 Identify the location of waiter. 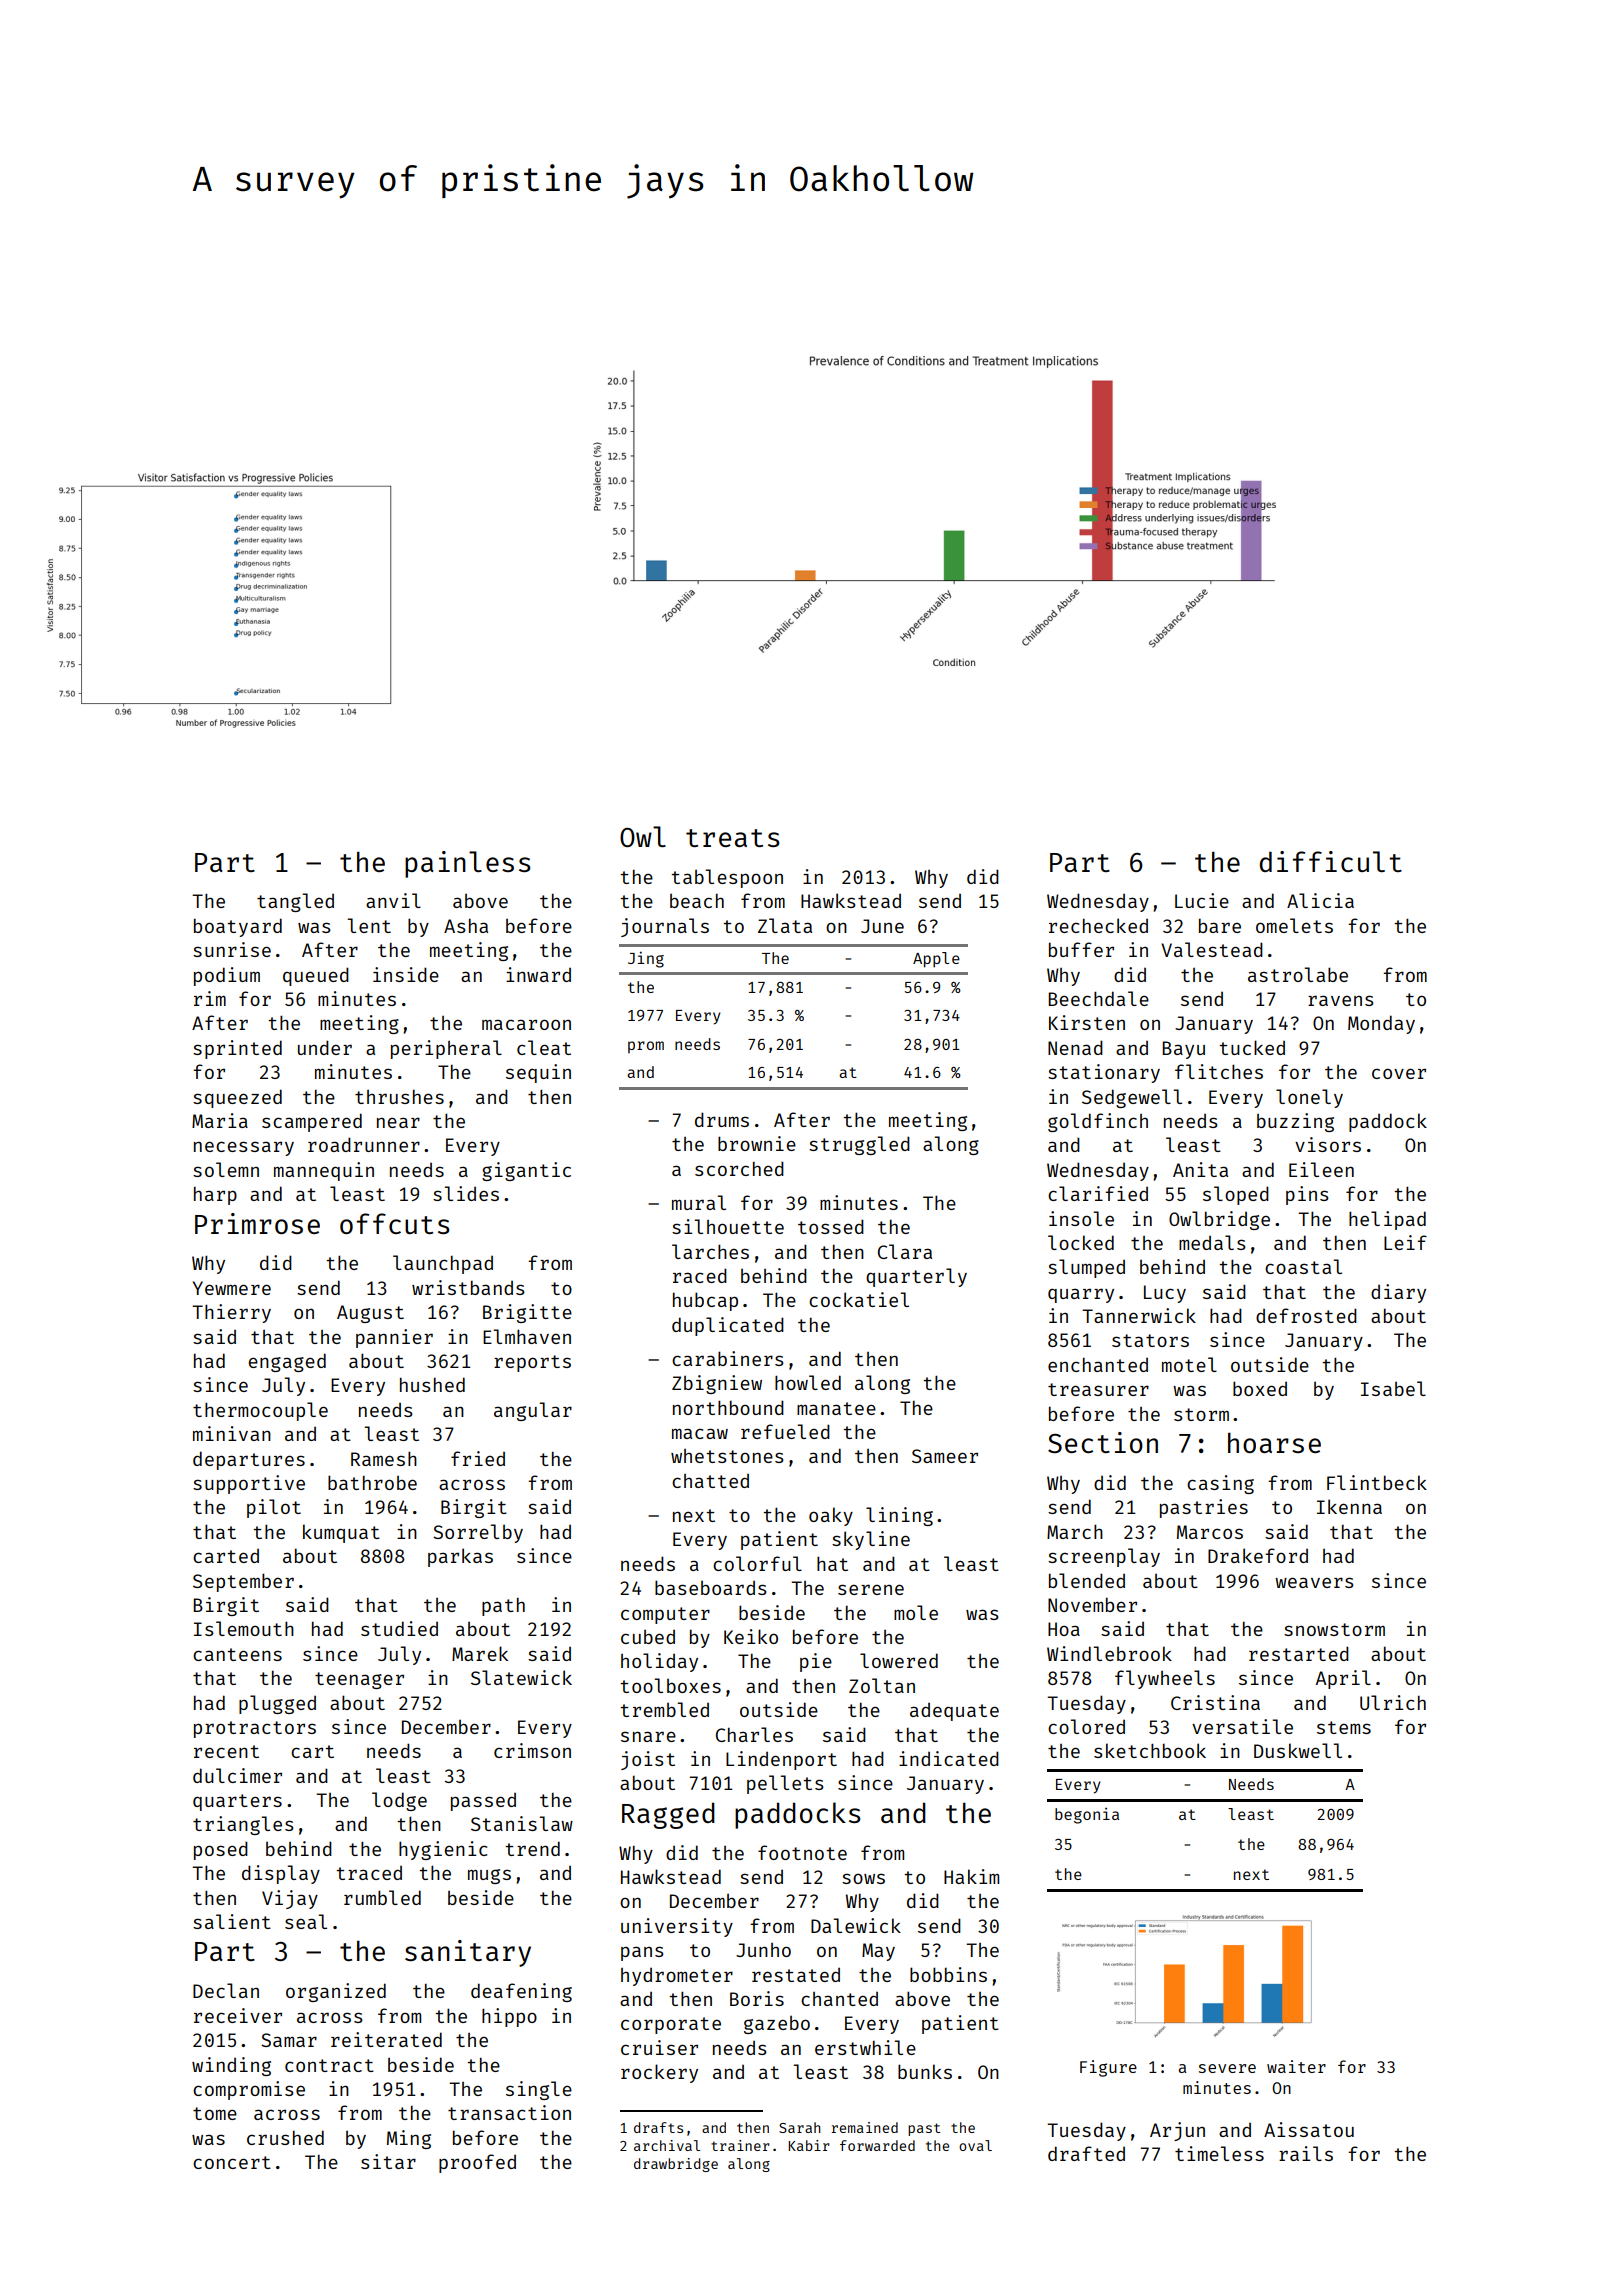
(1296, 2066).
